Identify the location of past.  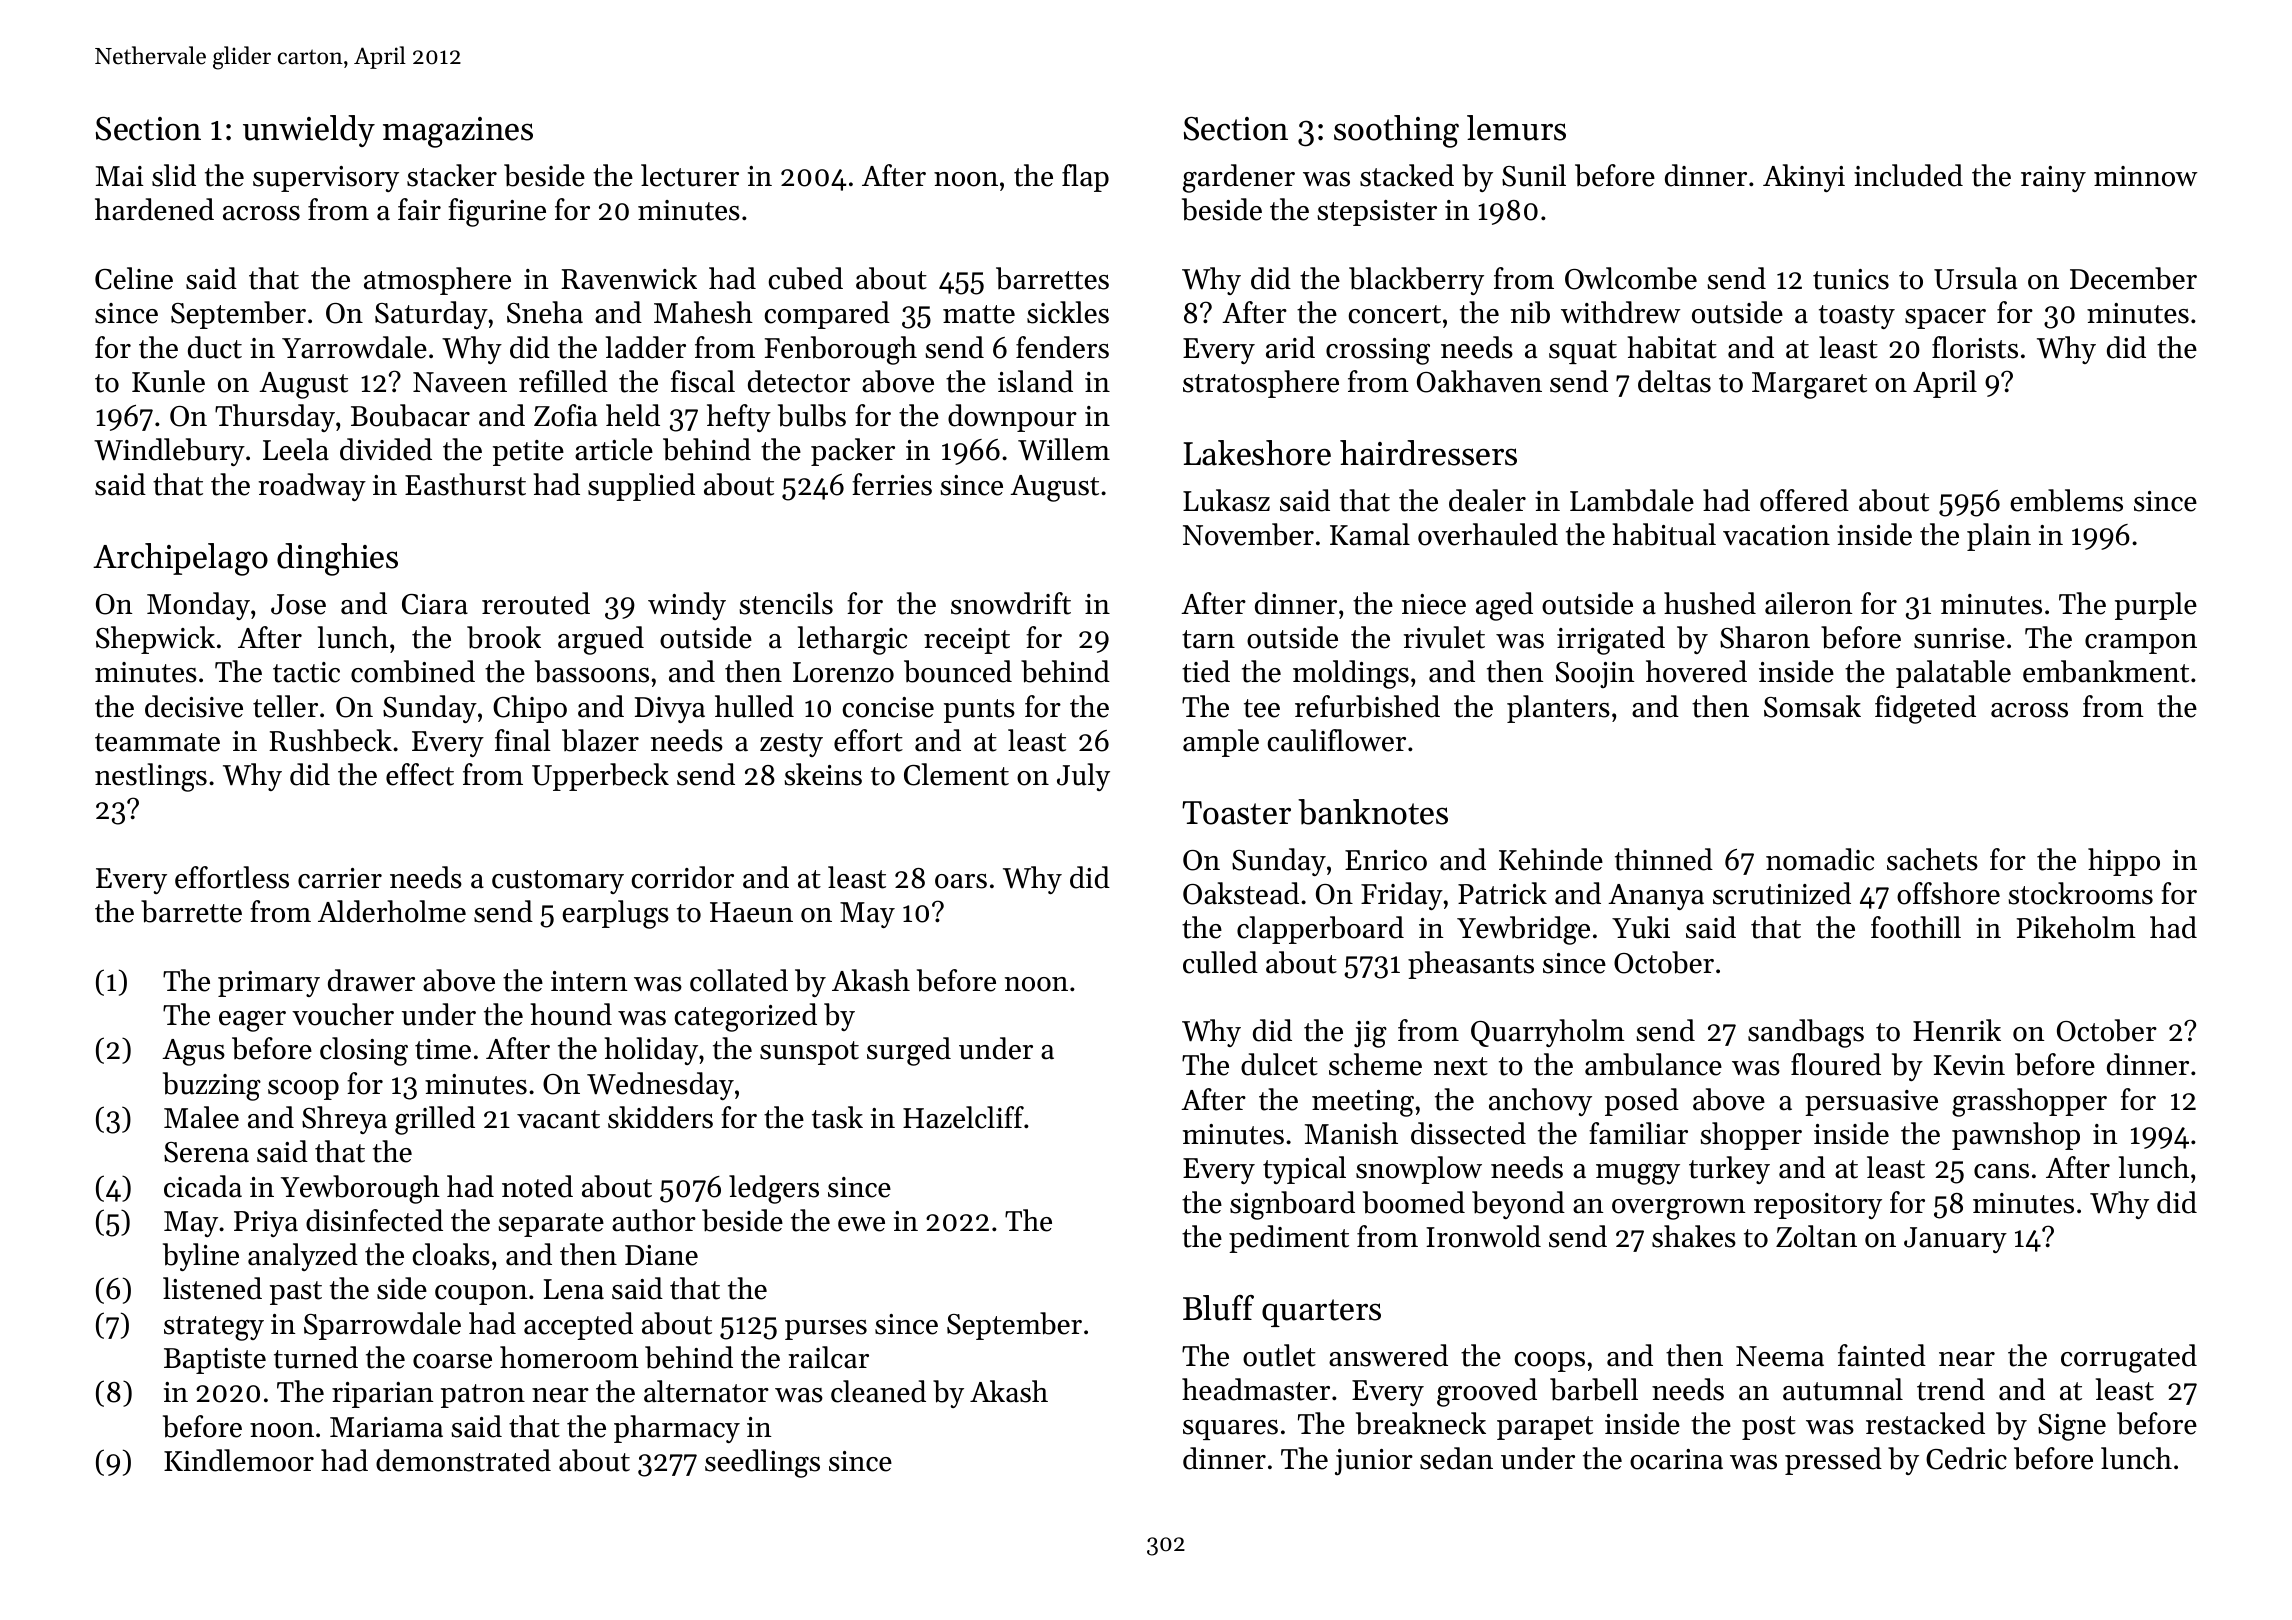
(296, 1293).
